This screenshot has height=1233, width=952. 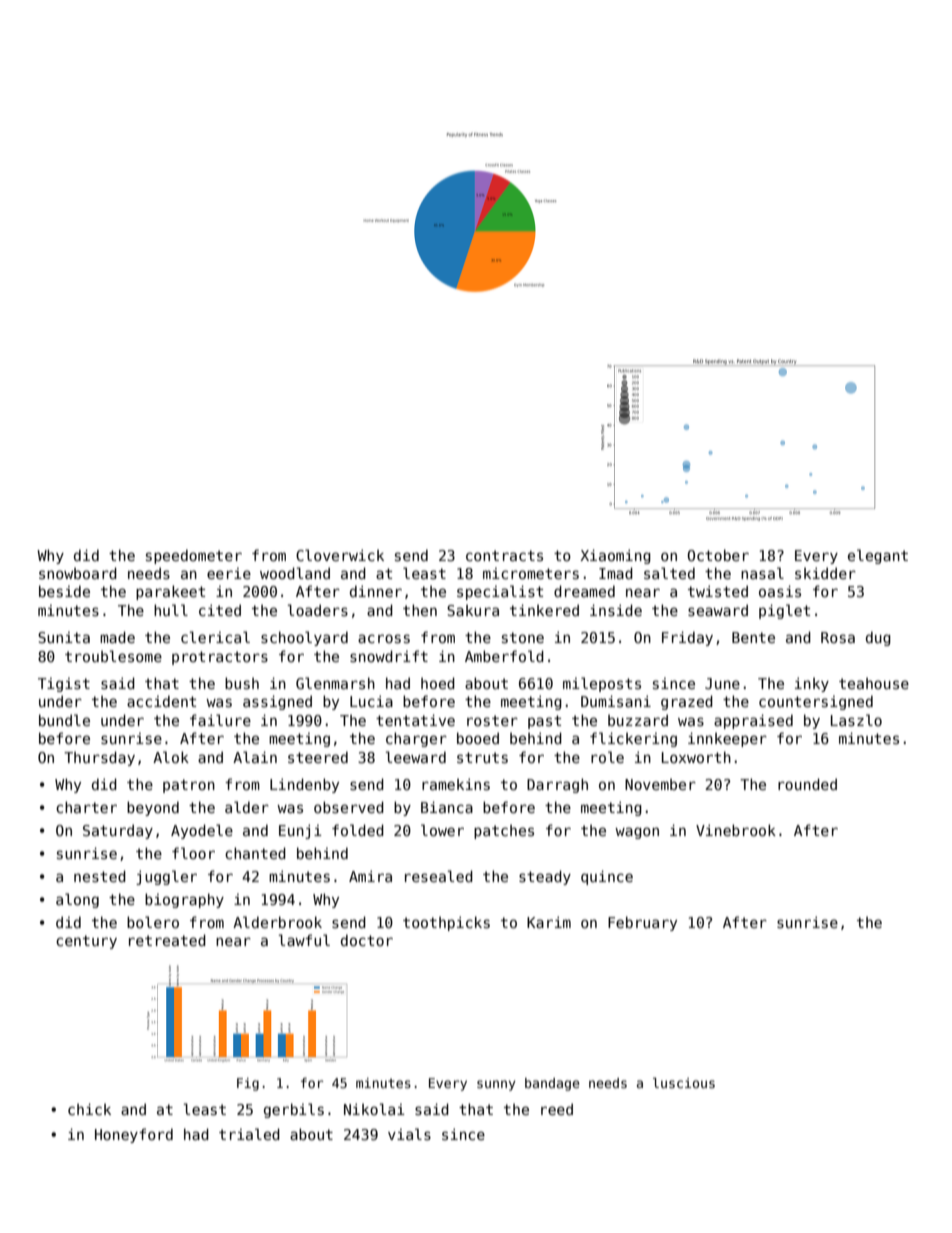 I want to click on luscious, so click(x=684, y=1083).
